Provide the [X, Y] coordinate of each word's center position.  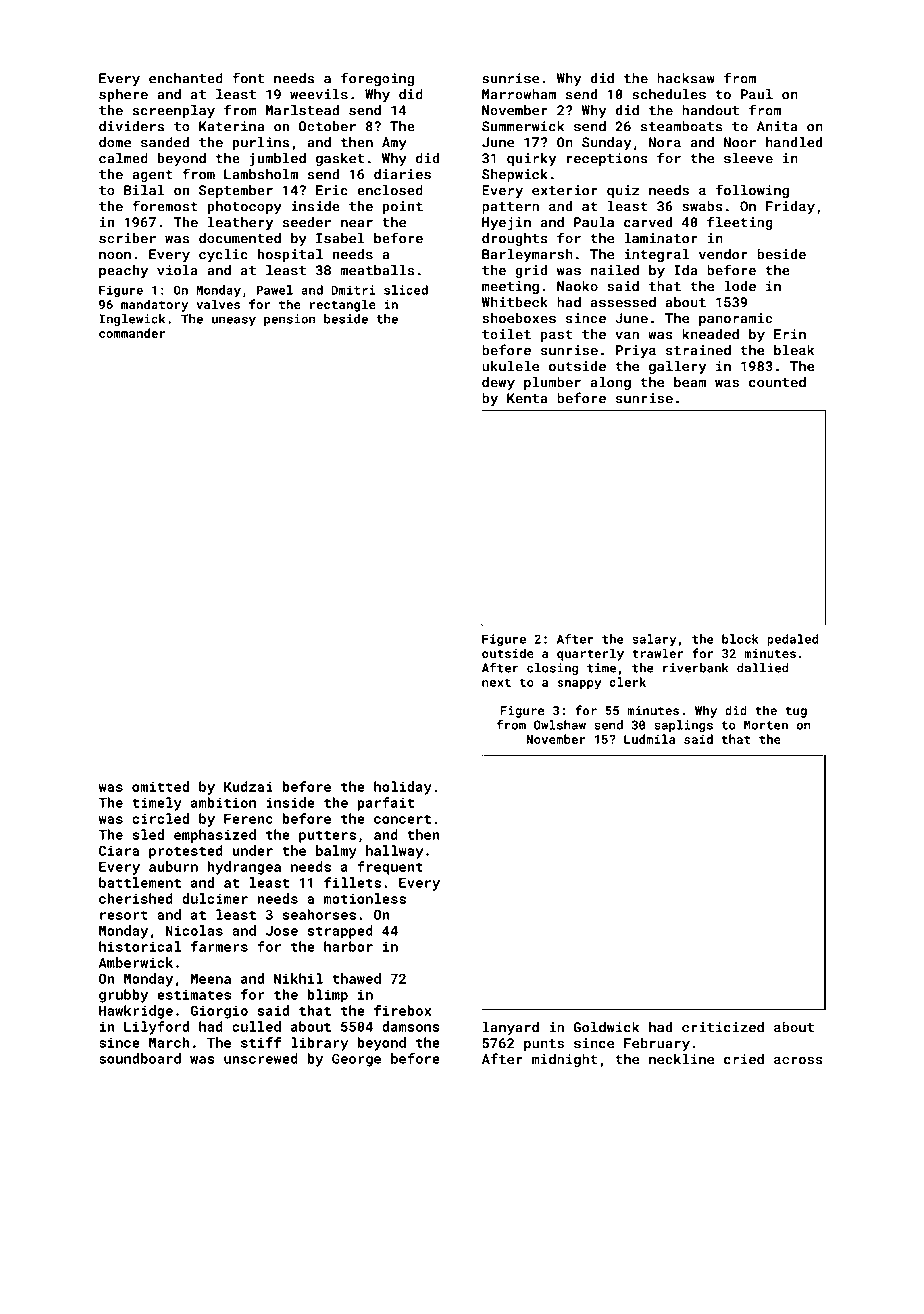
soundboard [140, 1058]
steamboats [682, 126]
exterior [565, 190]
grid [531, 271]
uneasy [234, 321]
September [236, 191]
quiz [623, 191]
